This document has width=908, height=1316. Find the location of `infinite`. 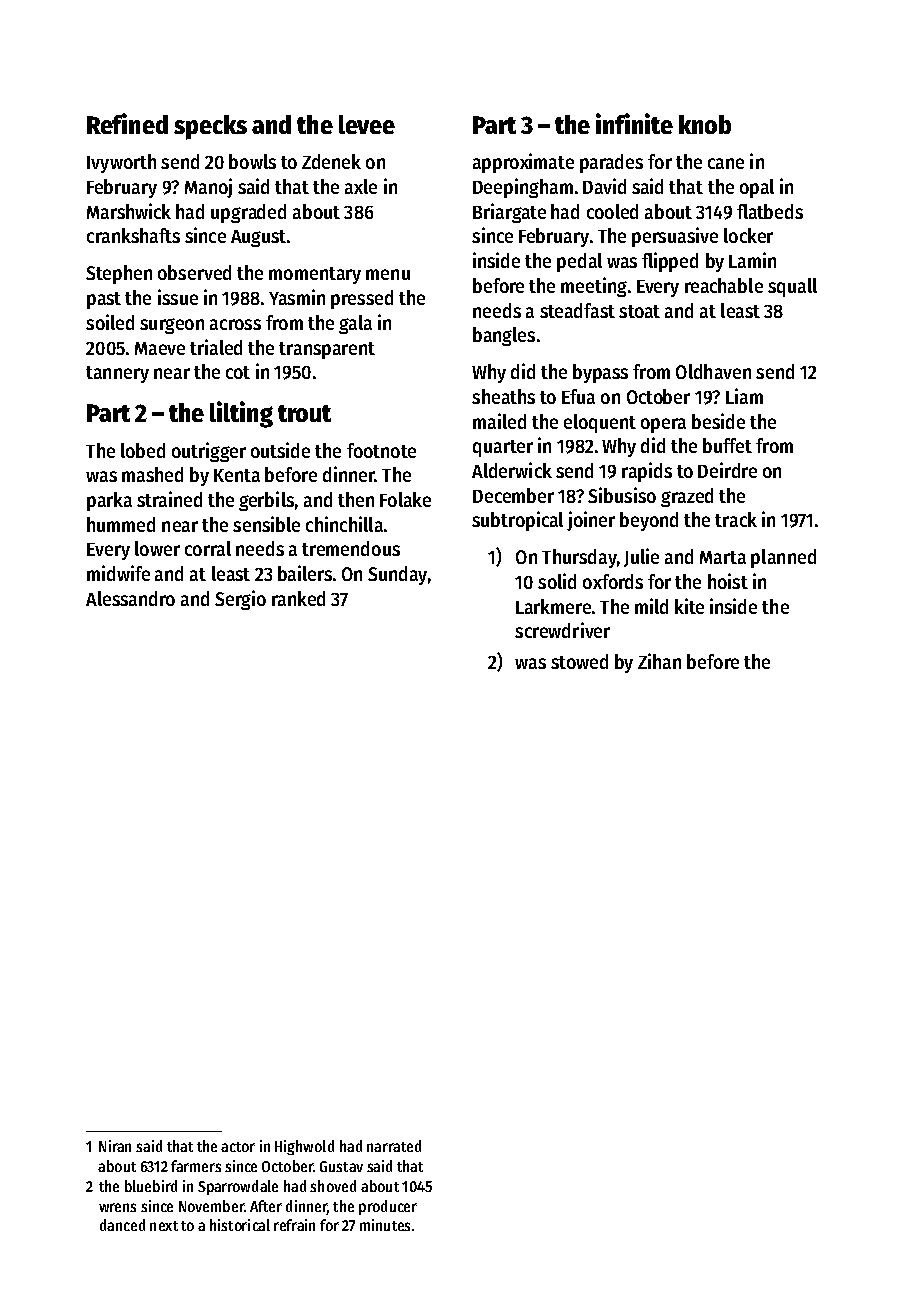

infinite is located at coordinates (634, 123).
